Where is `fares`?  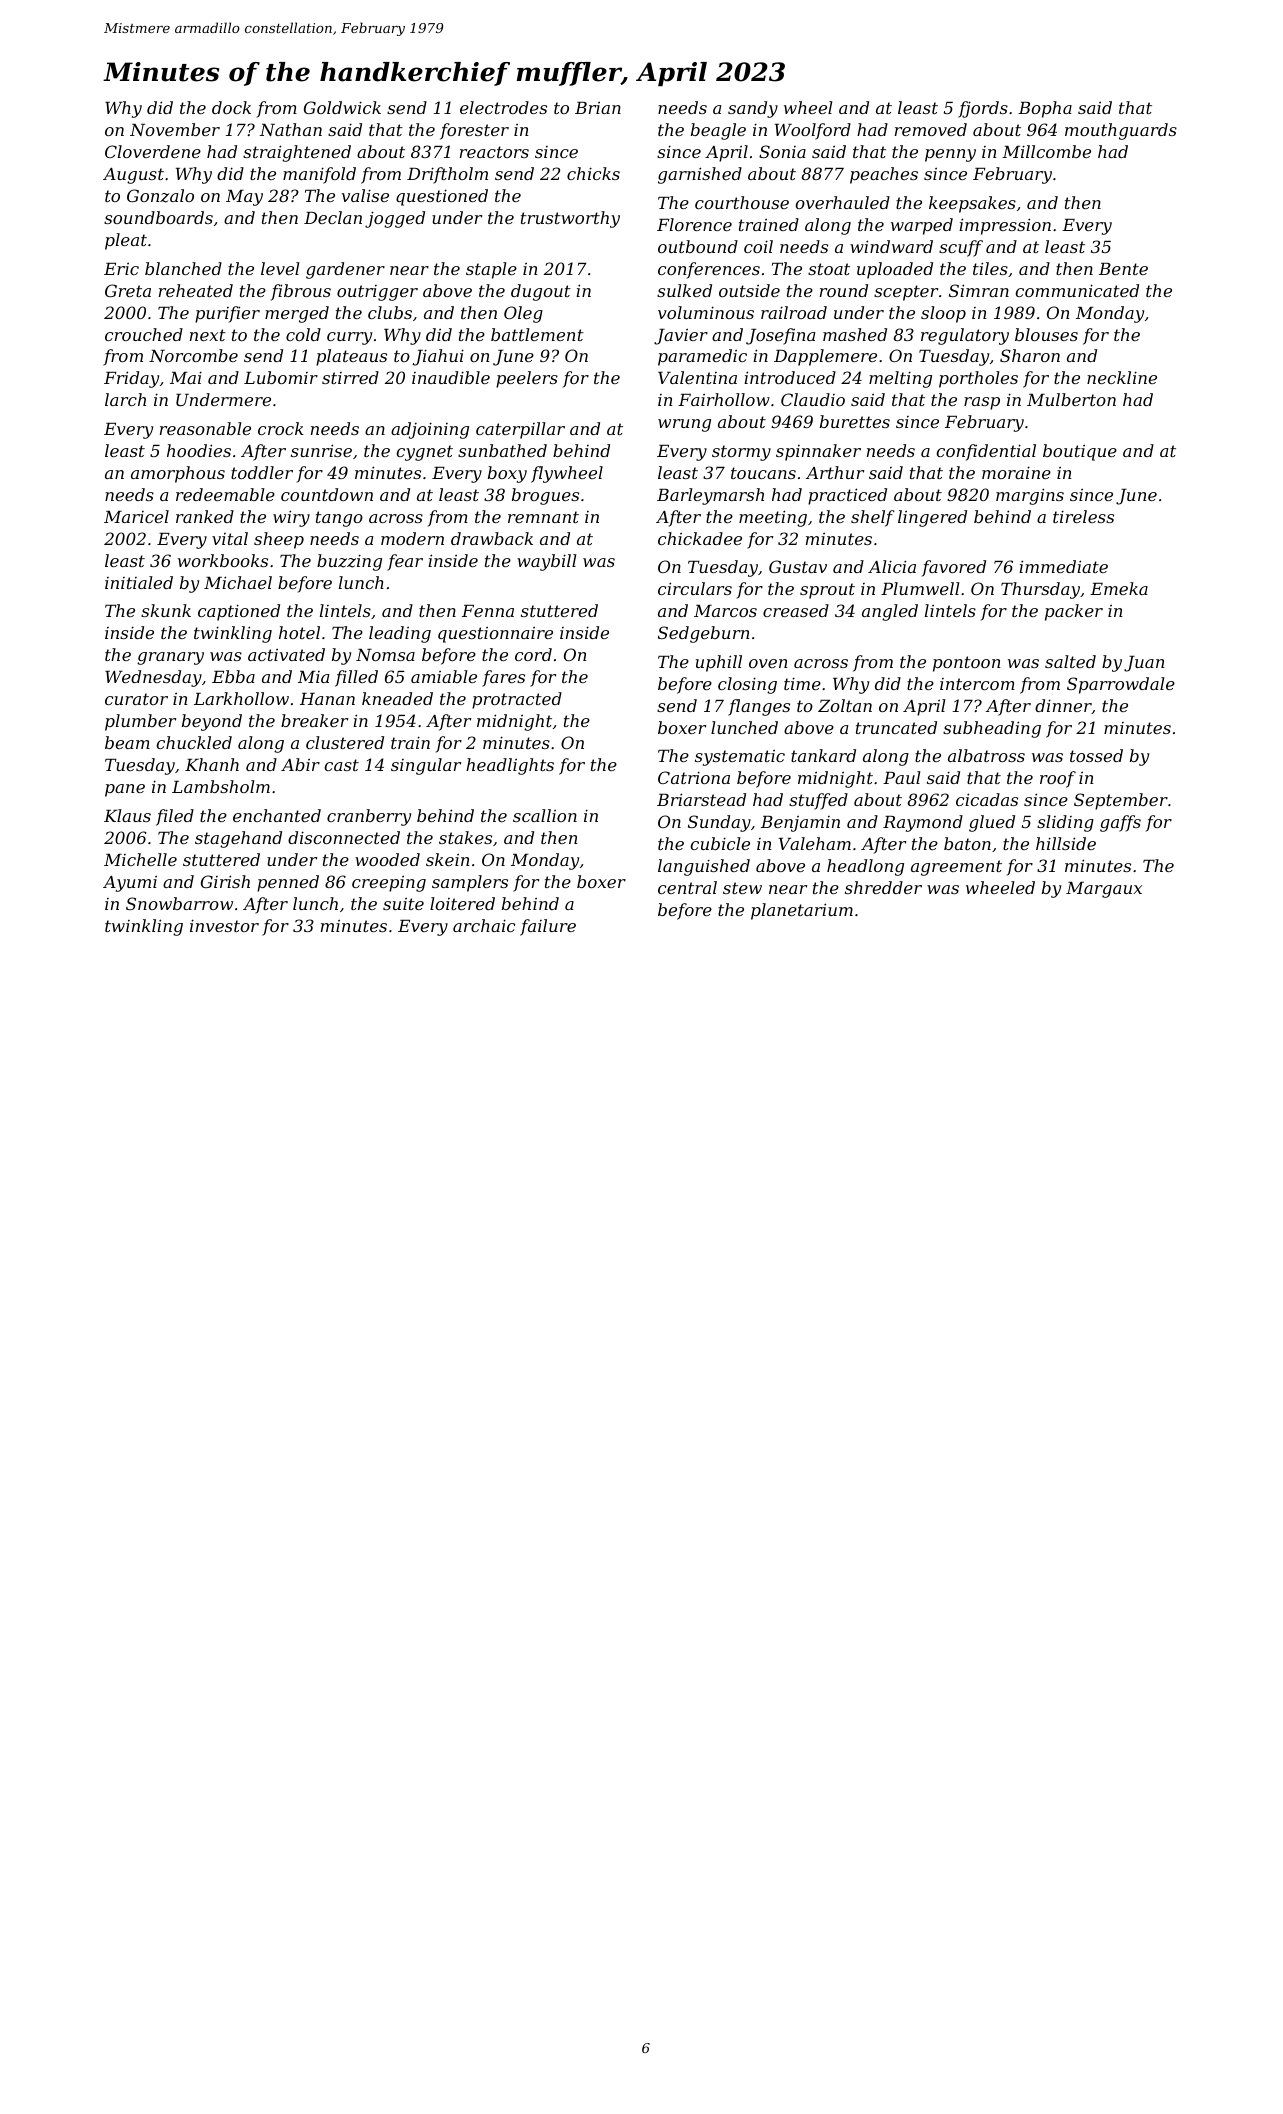 fares is located at coordinates (503, 678).
